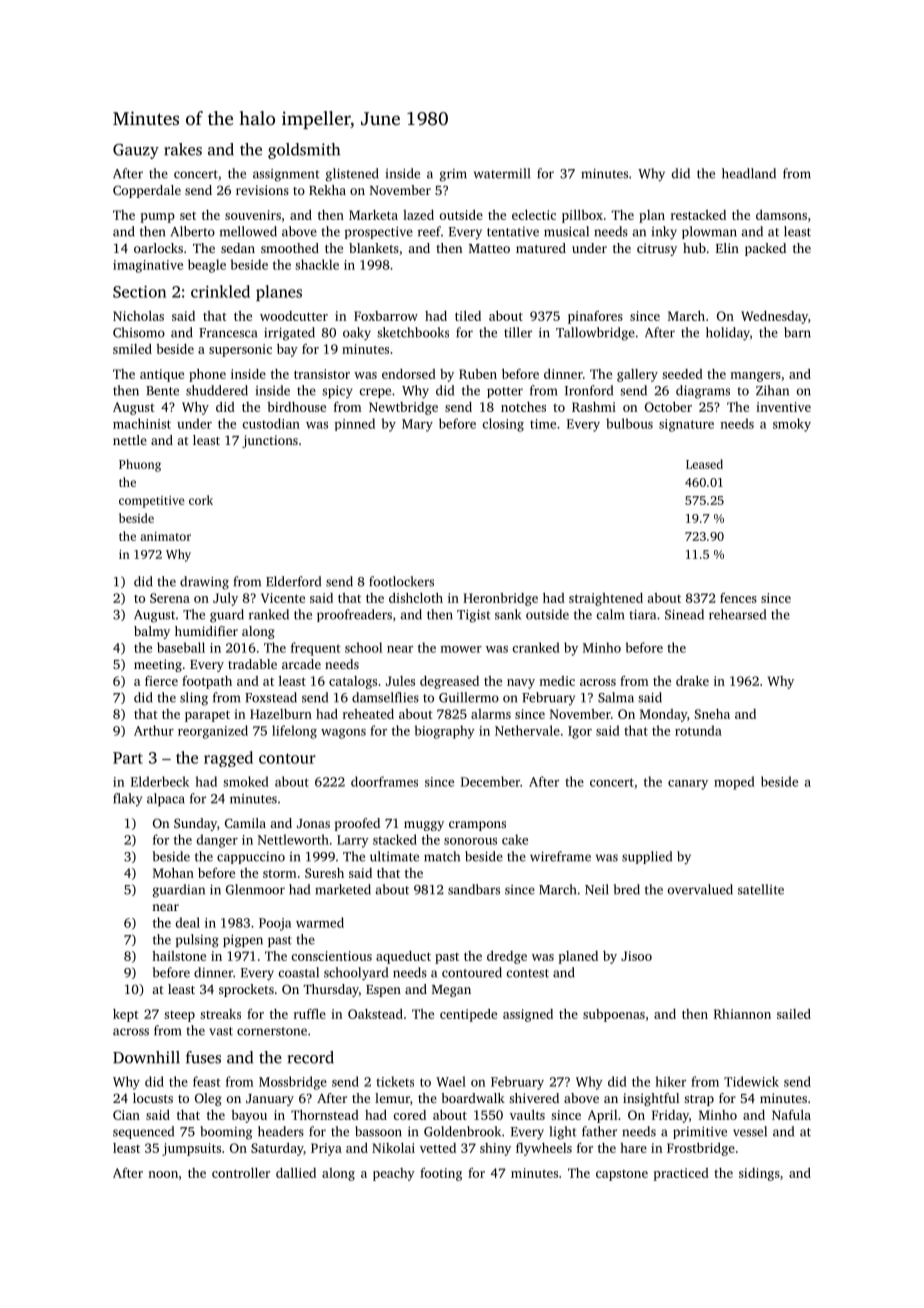 The image size is (924, 1308). Describe the element at coordinates (468, 1015) in the screenshot. I see `centipede` at that location.
